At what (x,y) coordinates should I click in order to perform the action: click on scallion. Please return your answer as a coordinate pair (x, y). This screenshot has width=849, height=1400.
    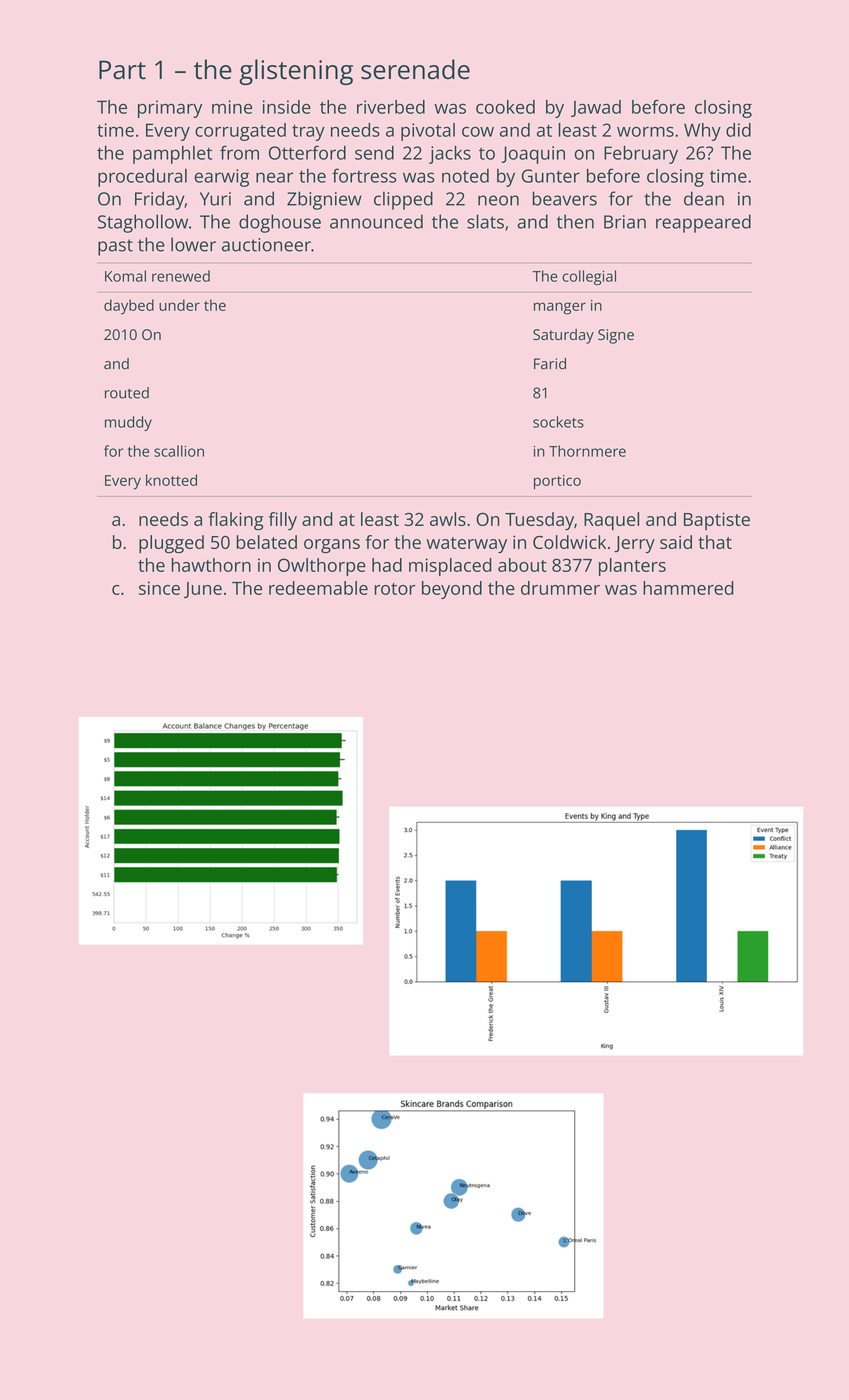
    Looking at the image, I should click on (179, 451).
